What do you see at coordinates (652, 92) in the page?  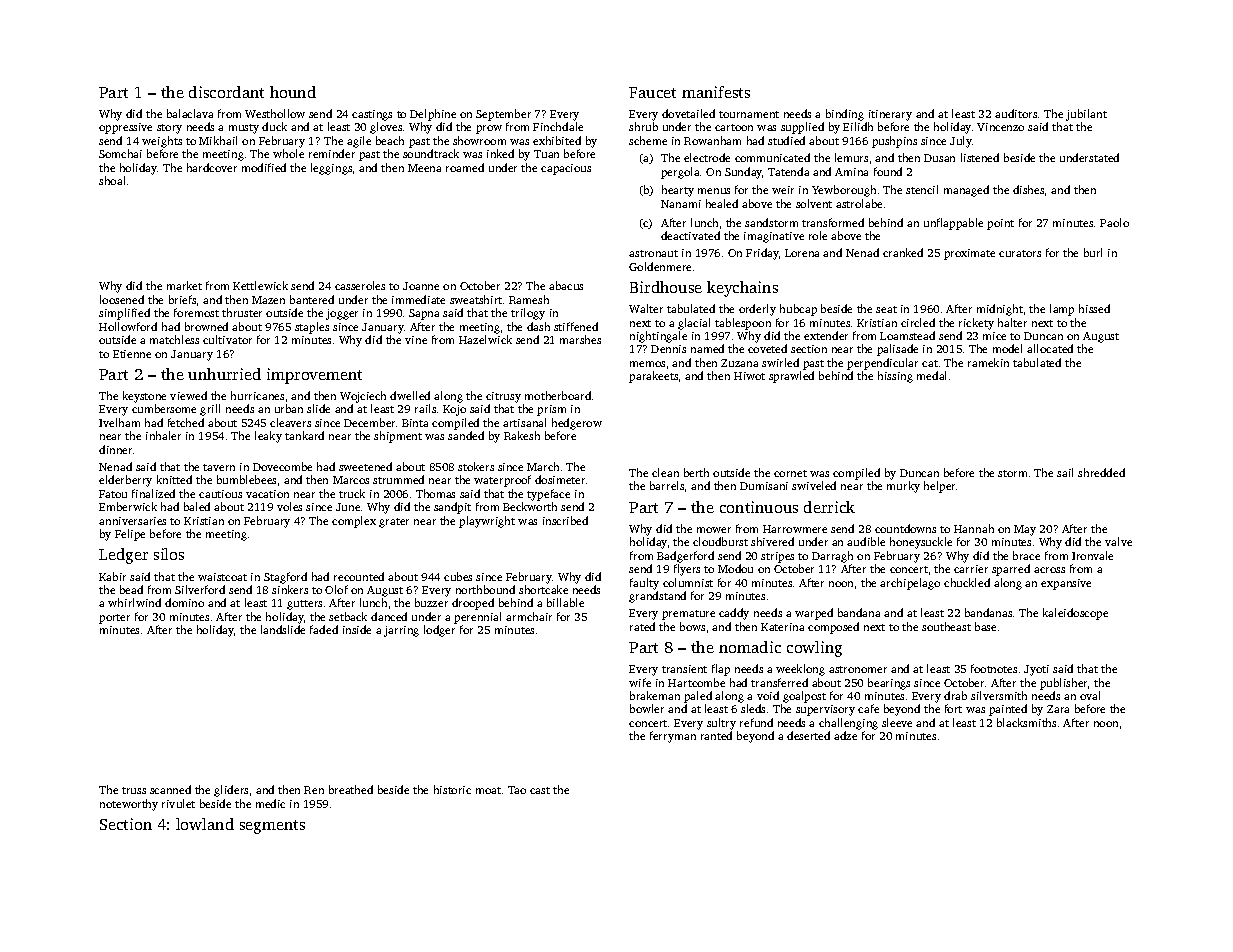 I see `Faucet` at bounding box center [652, 92].
